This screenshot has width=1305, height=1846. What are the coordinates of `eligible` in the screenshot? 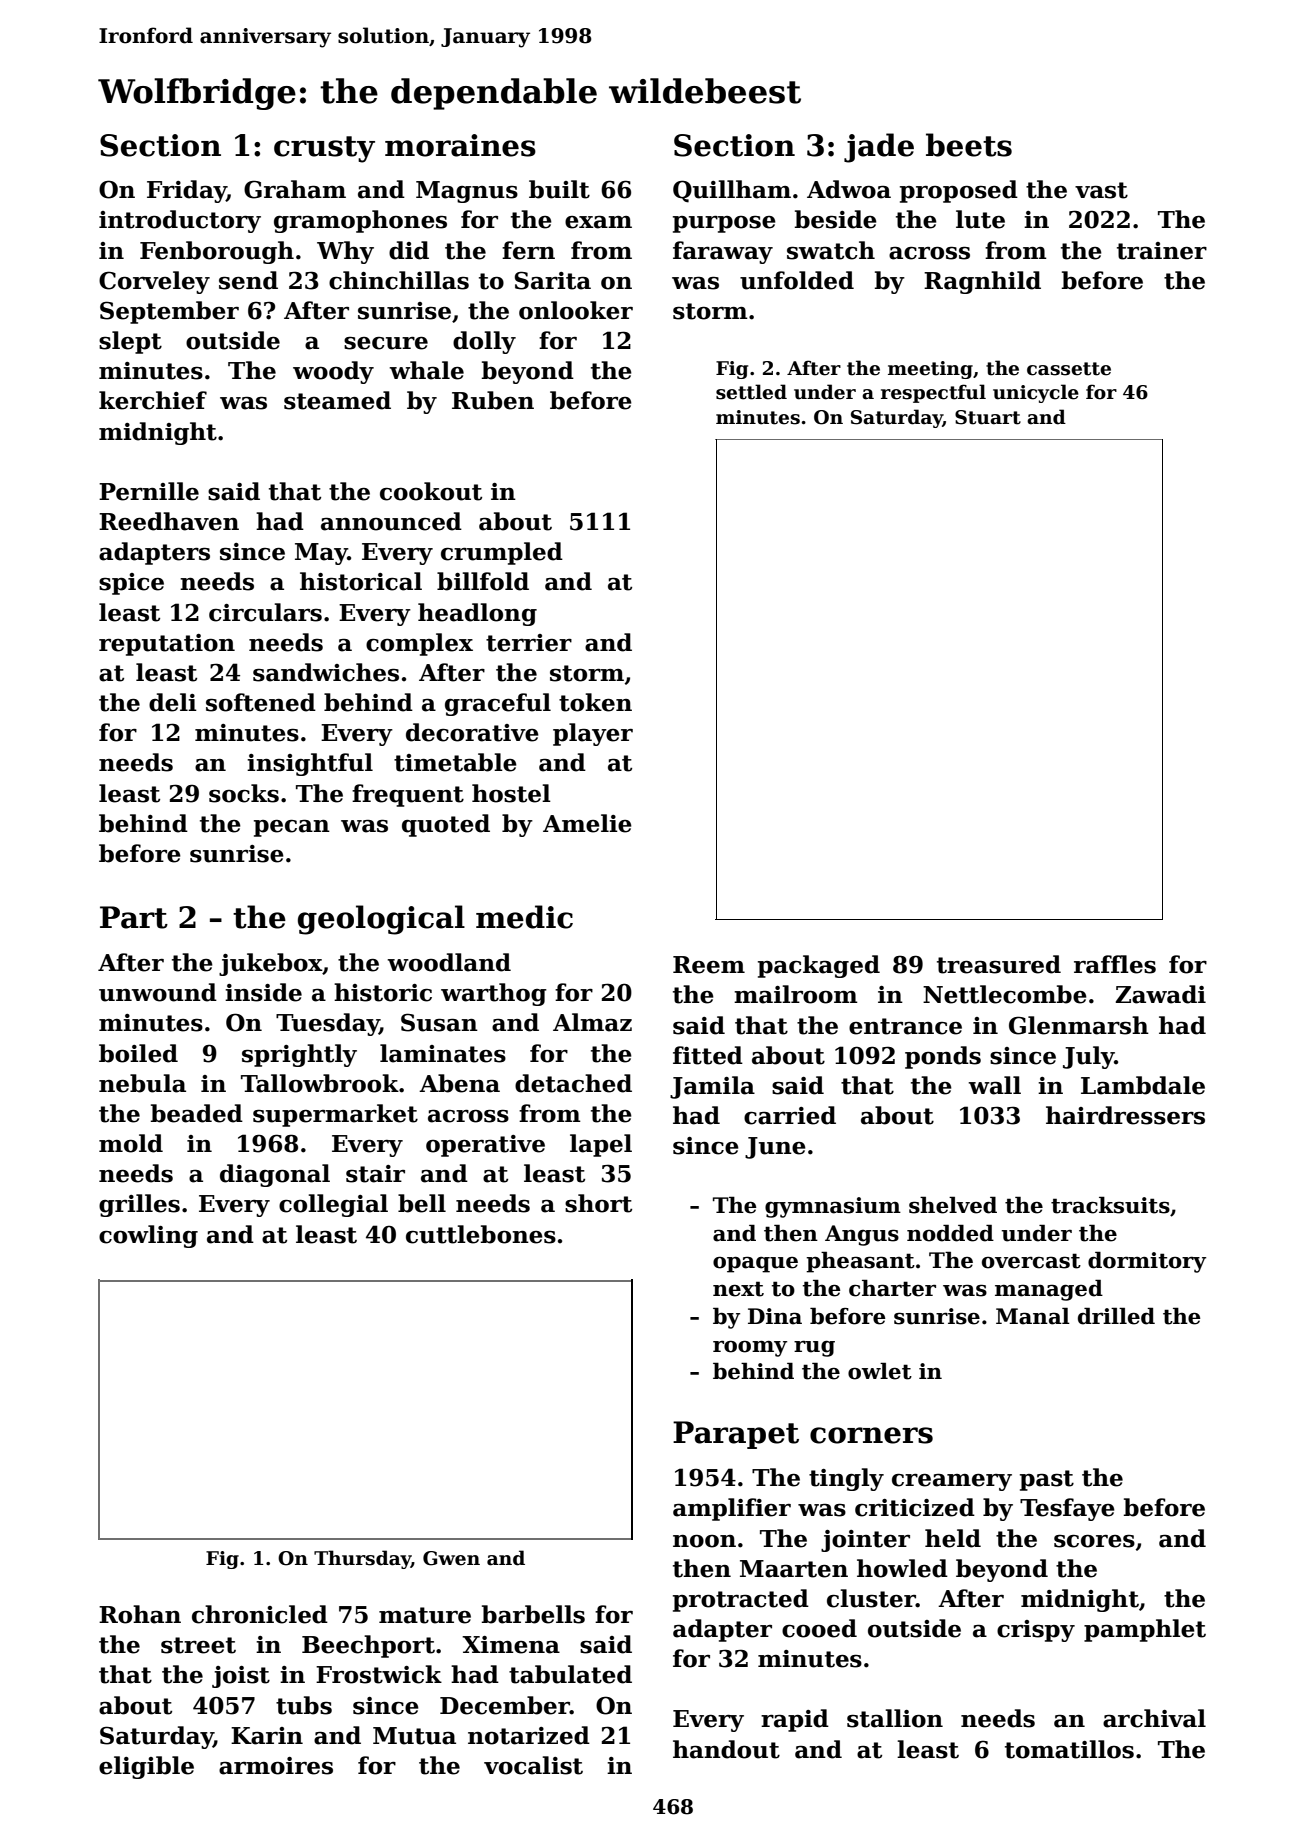 It's located at (146, 1767).
